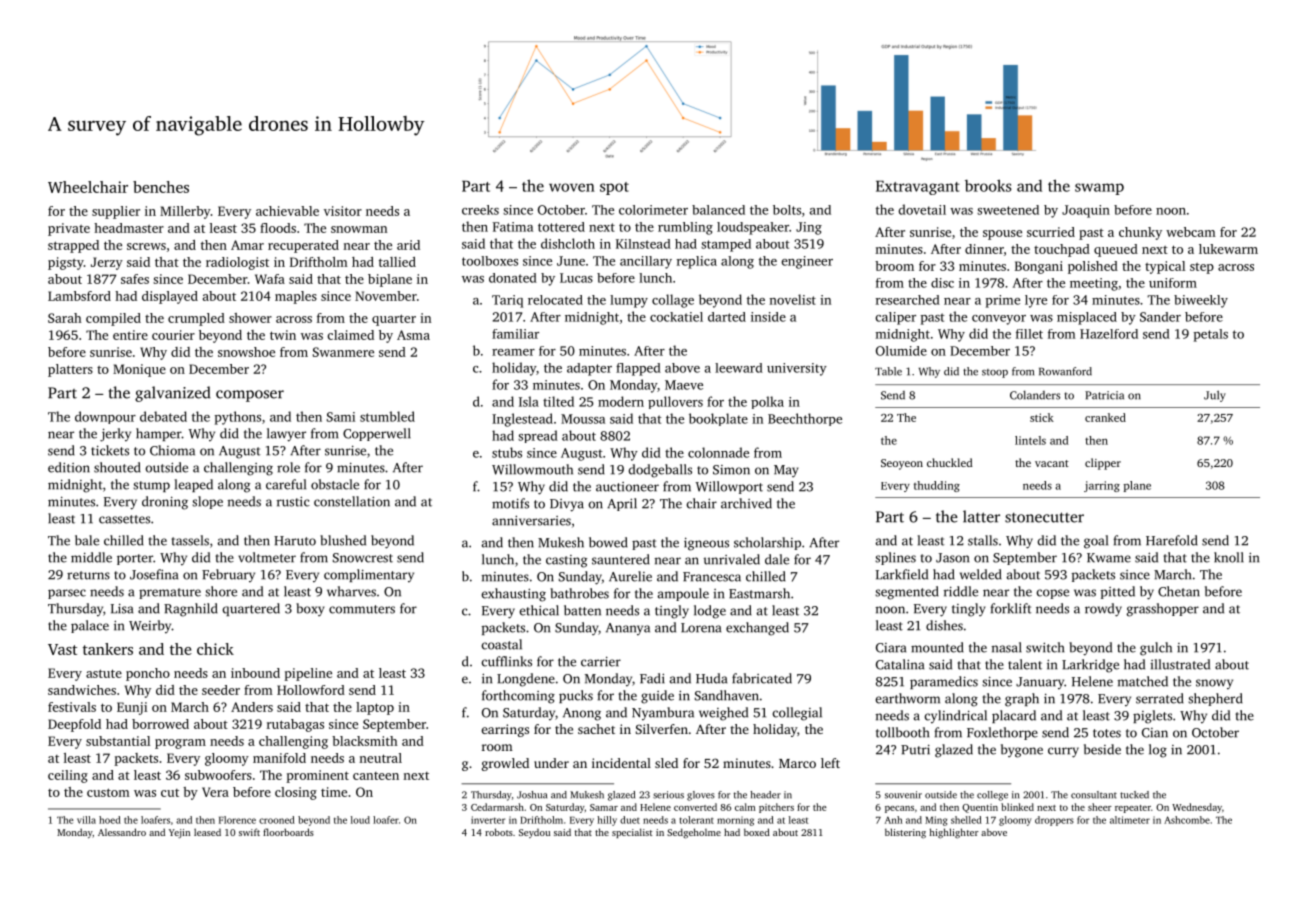  Describe the element at coordinates (365, 741) in the image. I see `blacksmith` at that location.
